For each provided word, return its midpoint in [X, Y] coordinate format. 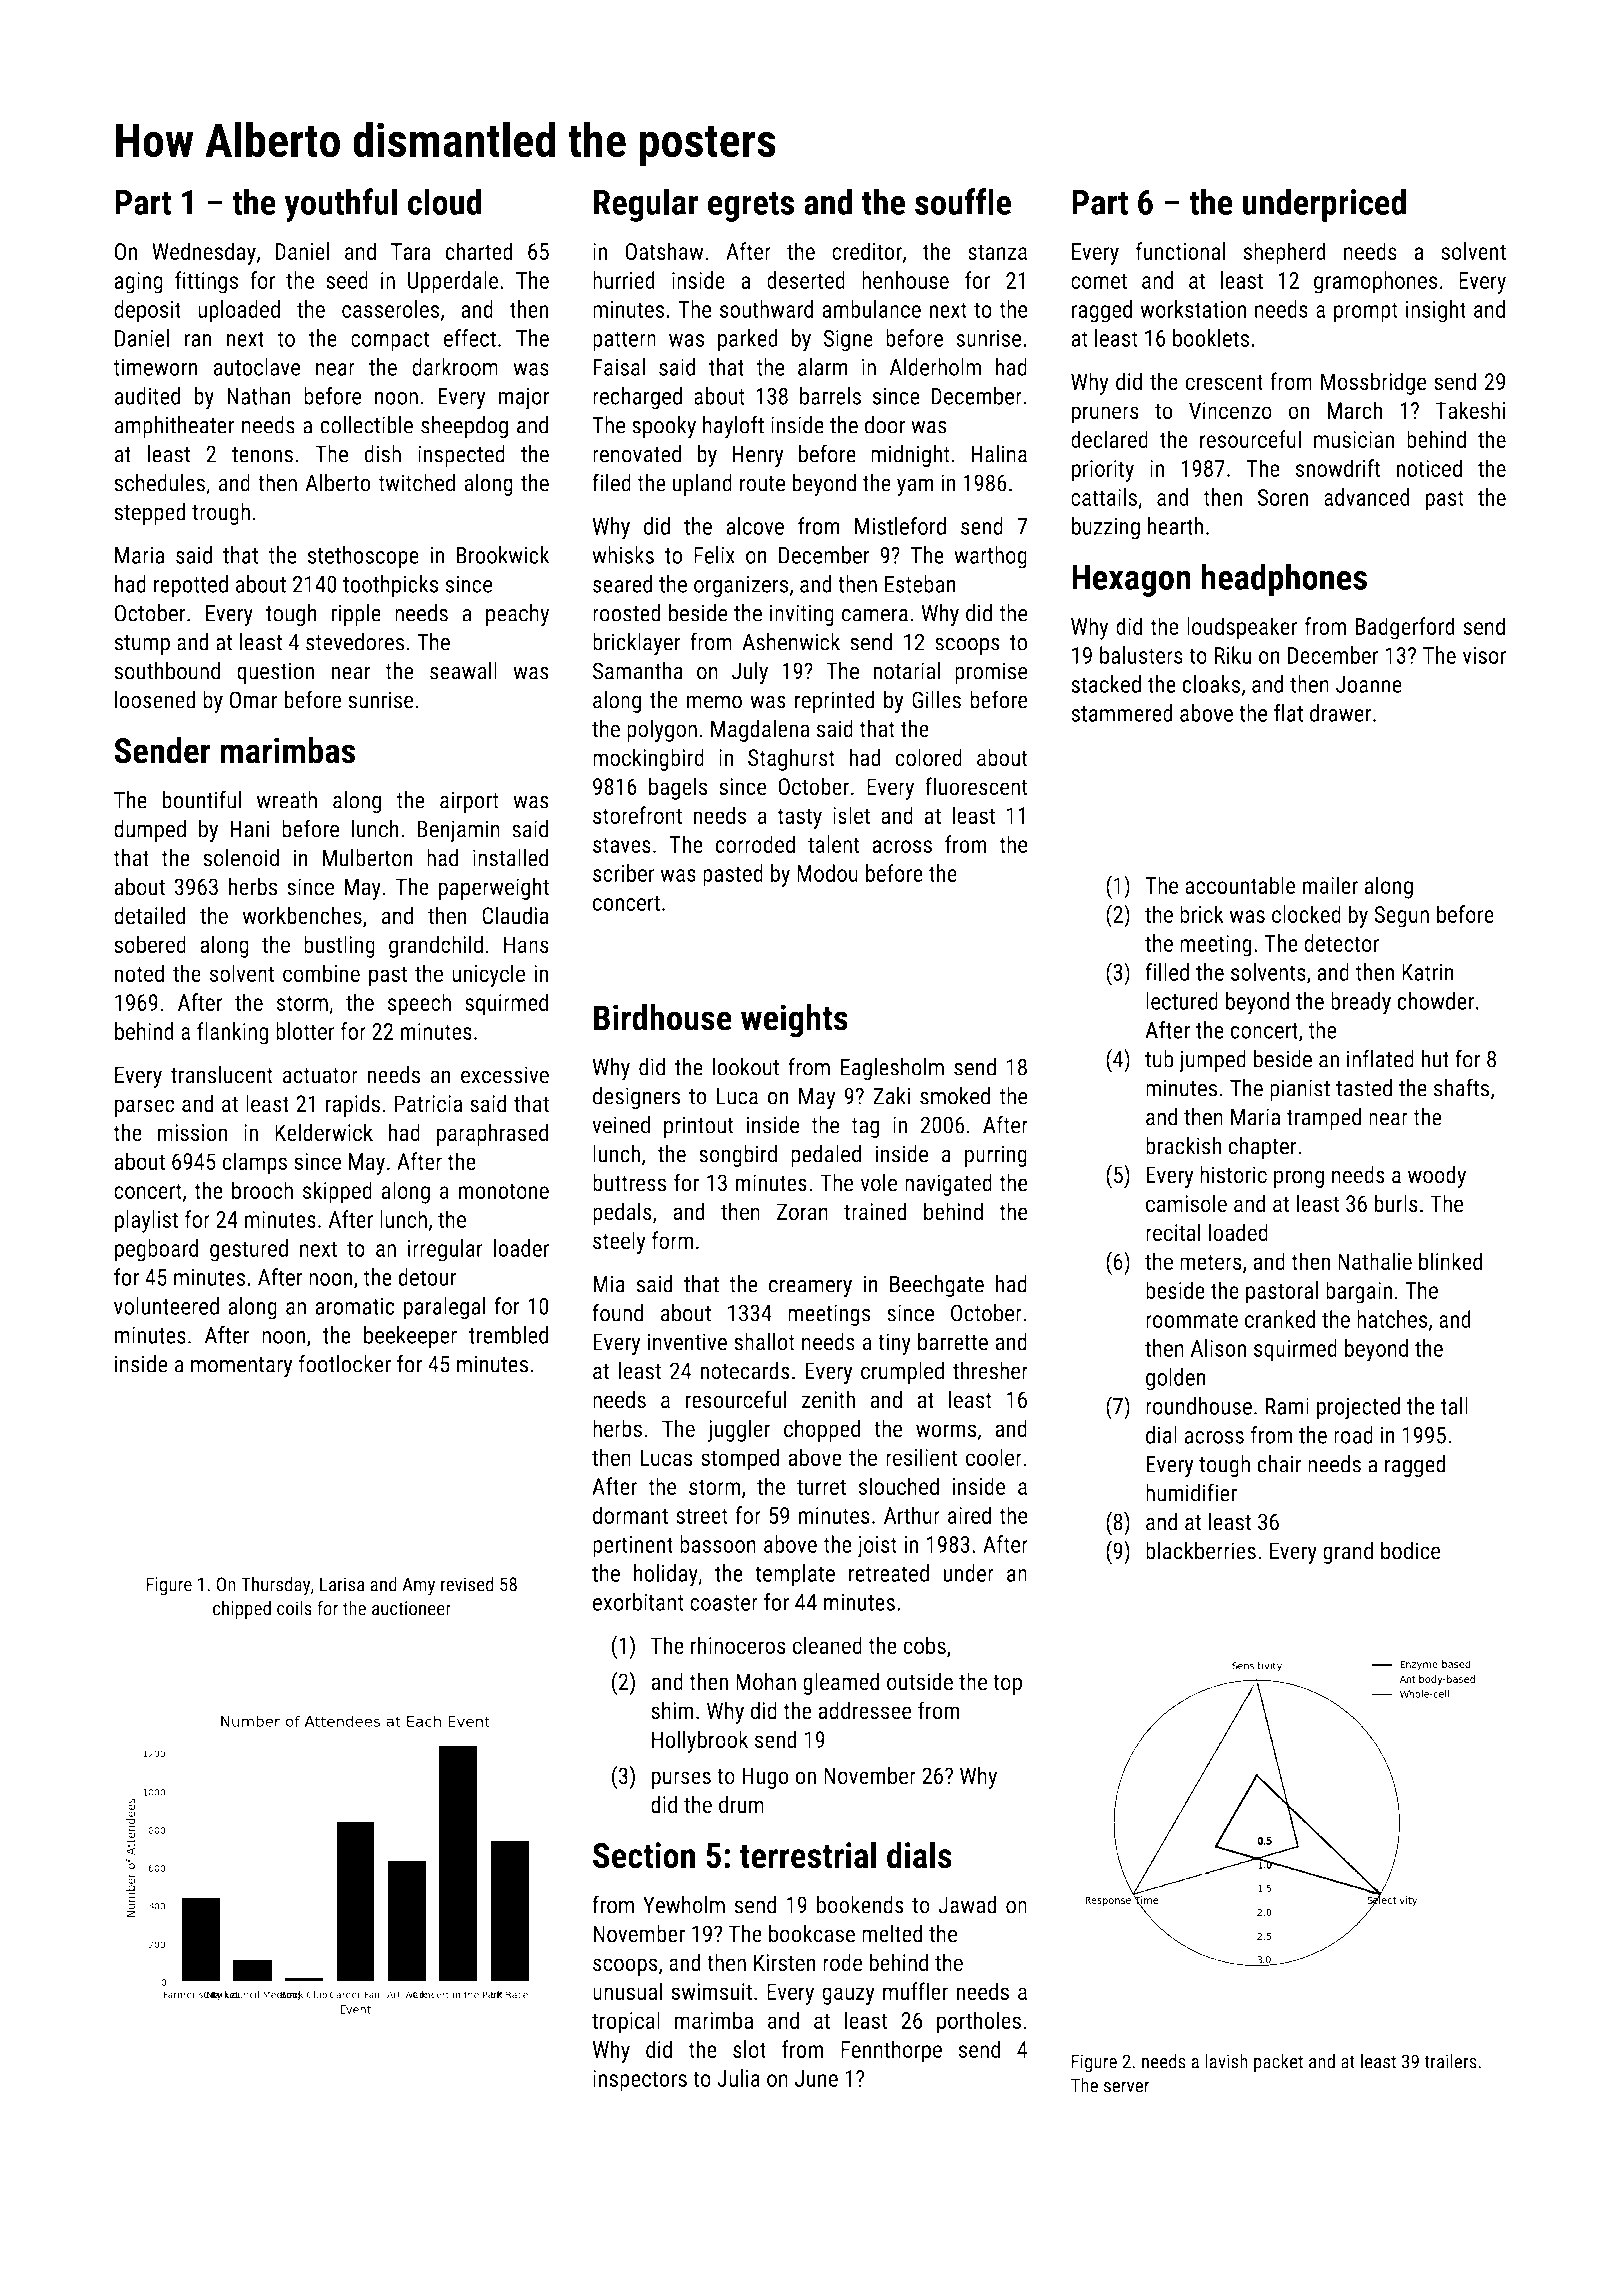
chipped [242, 1609]
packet [1278, 2062]
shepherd [1285, 253]
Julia [738, 2078]
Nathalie [1375, 1261]
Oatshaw [664, 251]
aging [138, 283]
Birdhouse [663, 1017]
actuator [320, 1076]
